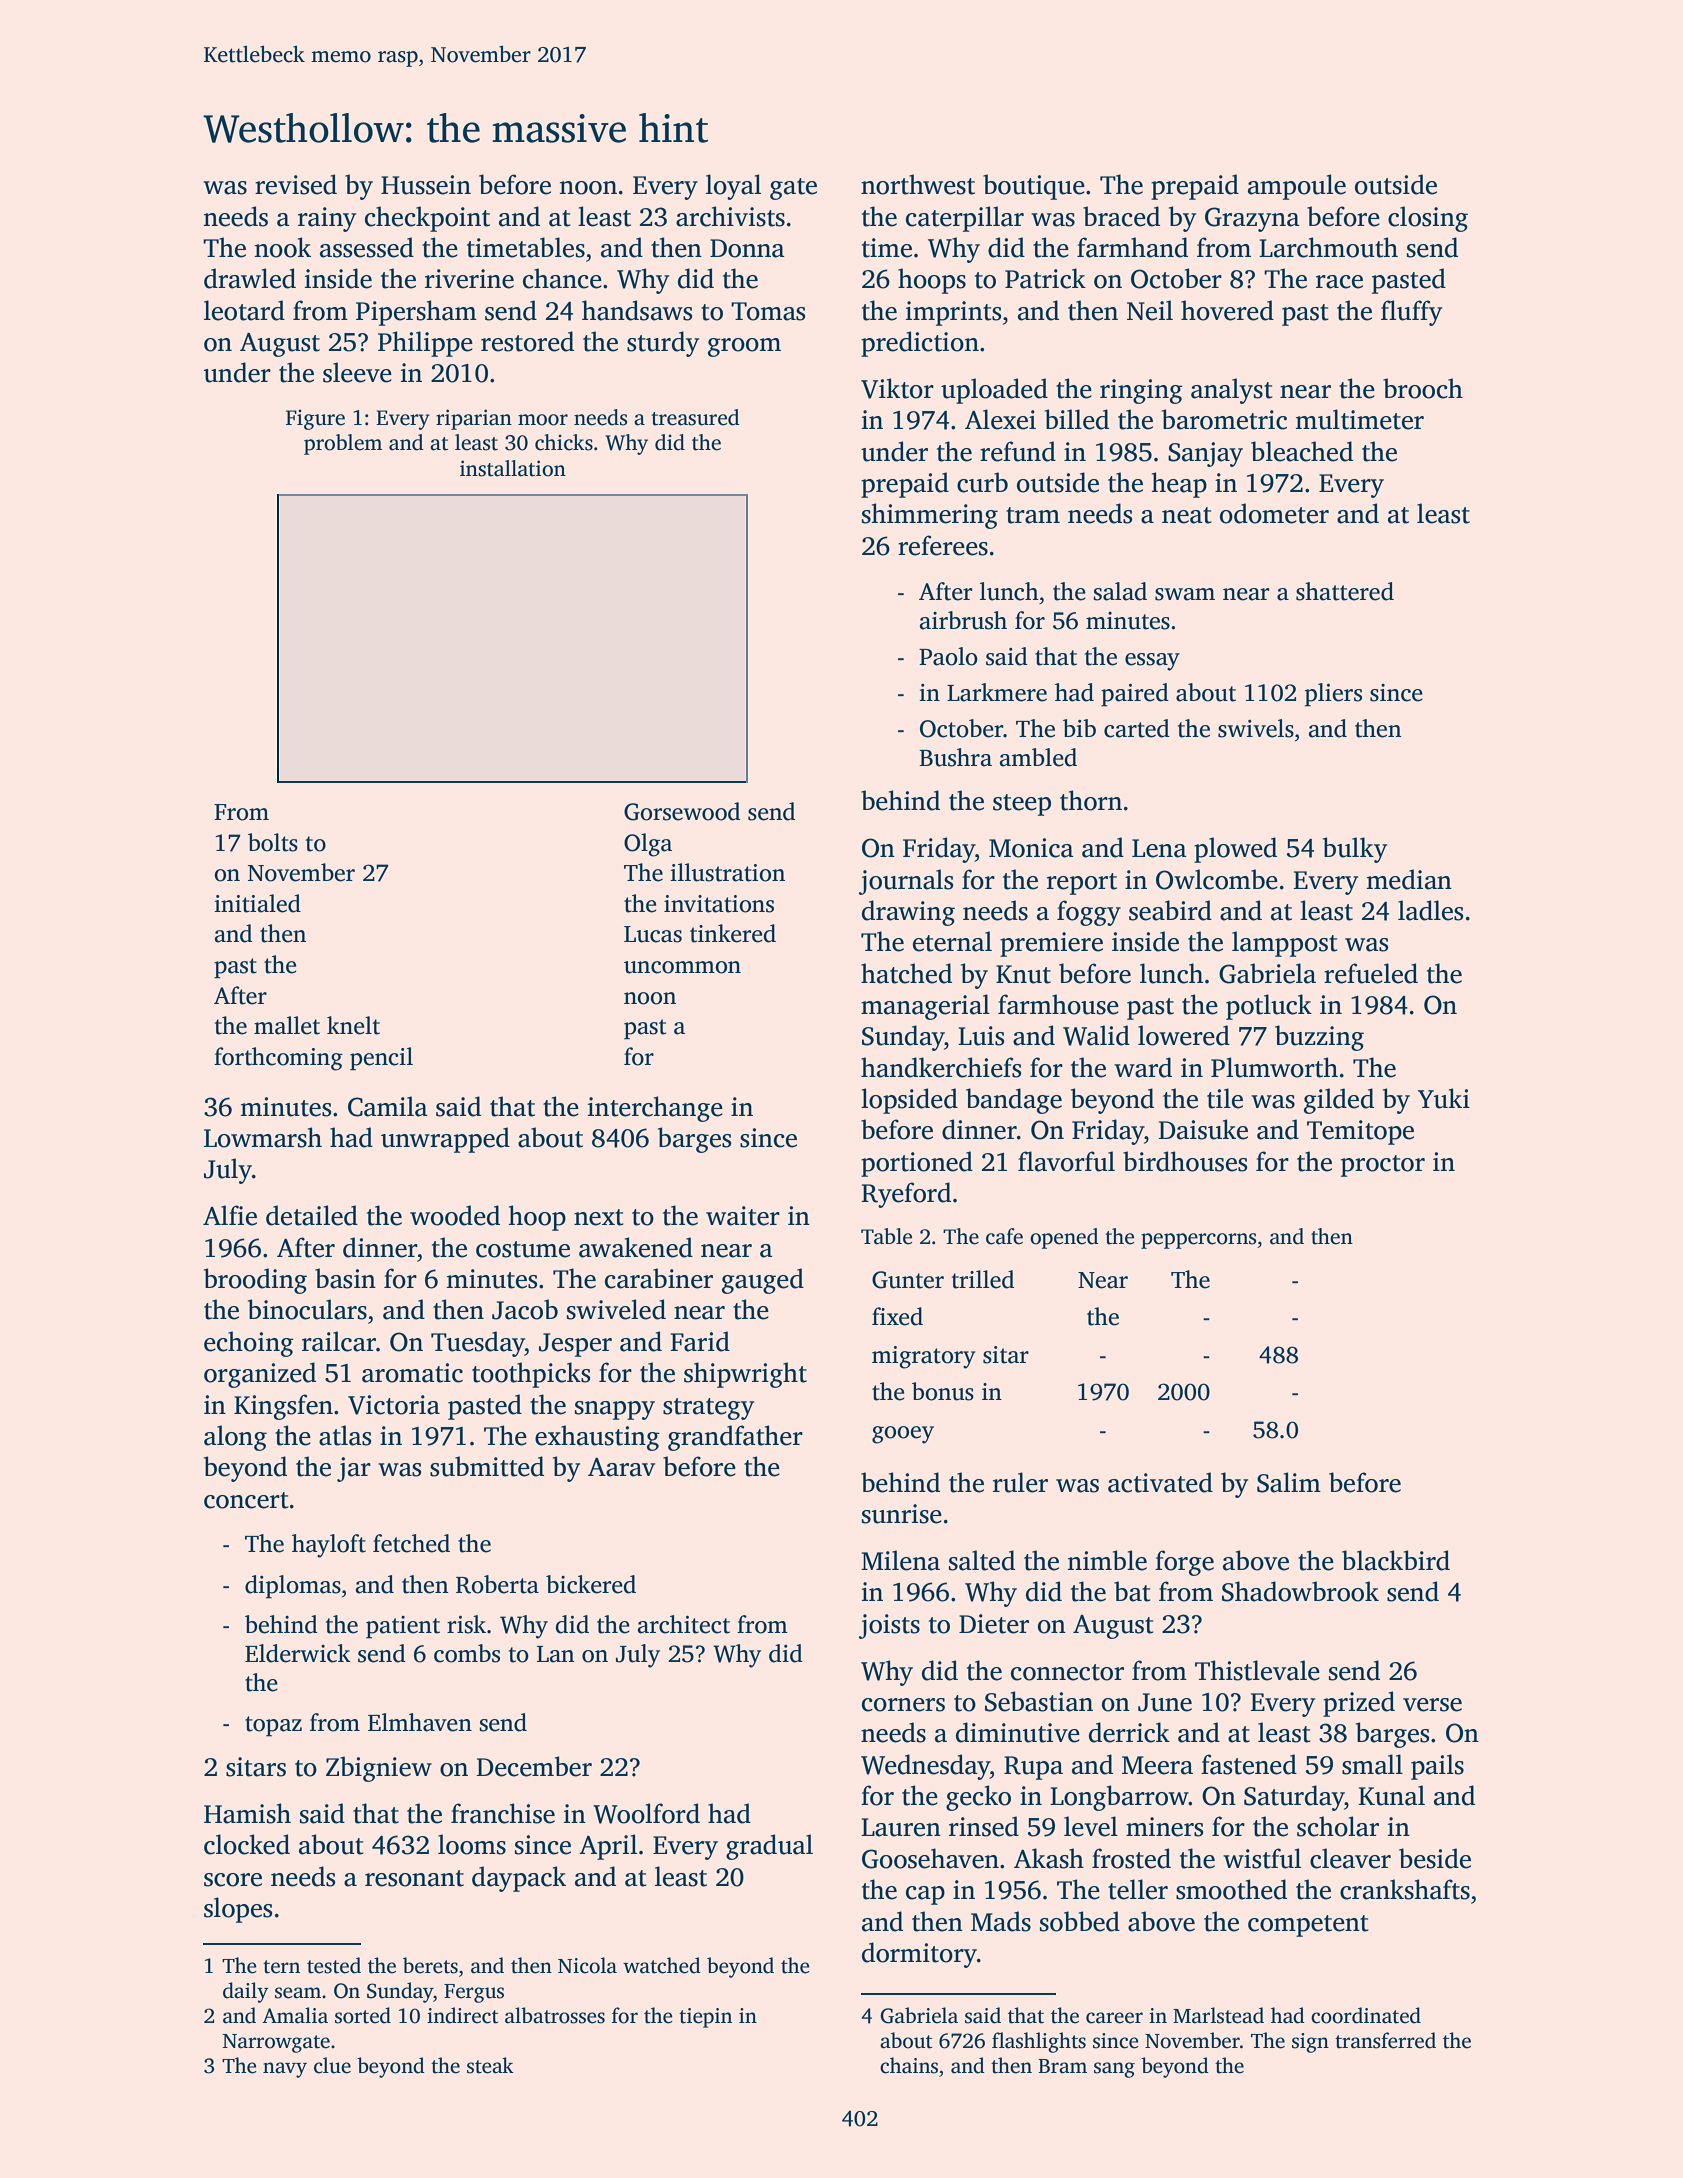 Image resolution: width=1683 pixels, height=2178 pixels. Describe the element at coordinates (426, 185) in the document. I see `Hussein` at that location.
